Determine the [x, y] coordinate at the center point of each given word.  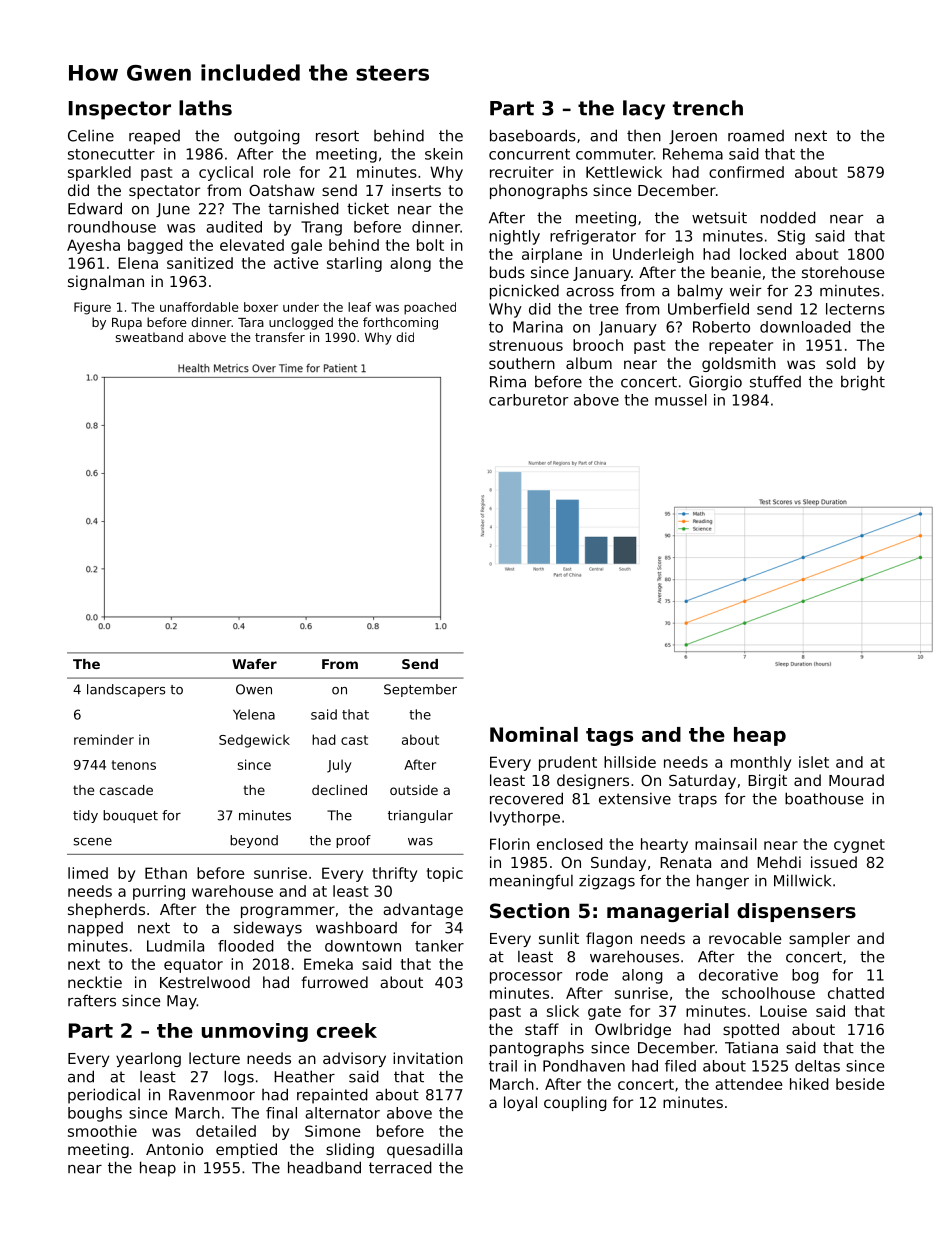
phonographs [539, 191]
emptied [246, 1150]
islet [814, 762]
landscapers [126, 690]
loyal [520, 1103]
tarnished [303, 208]
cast [354, 740]
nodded [788, 217]
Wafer [254, 664]
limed [88, 873]
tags [609, 737]
